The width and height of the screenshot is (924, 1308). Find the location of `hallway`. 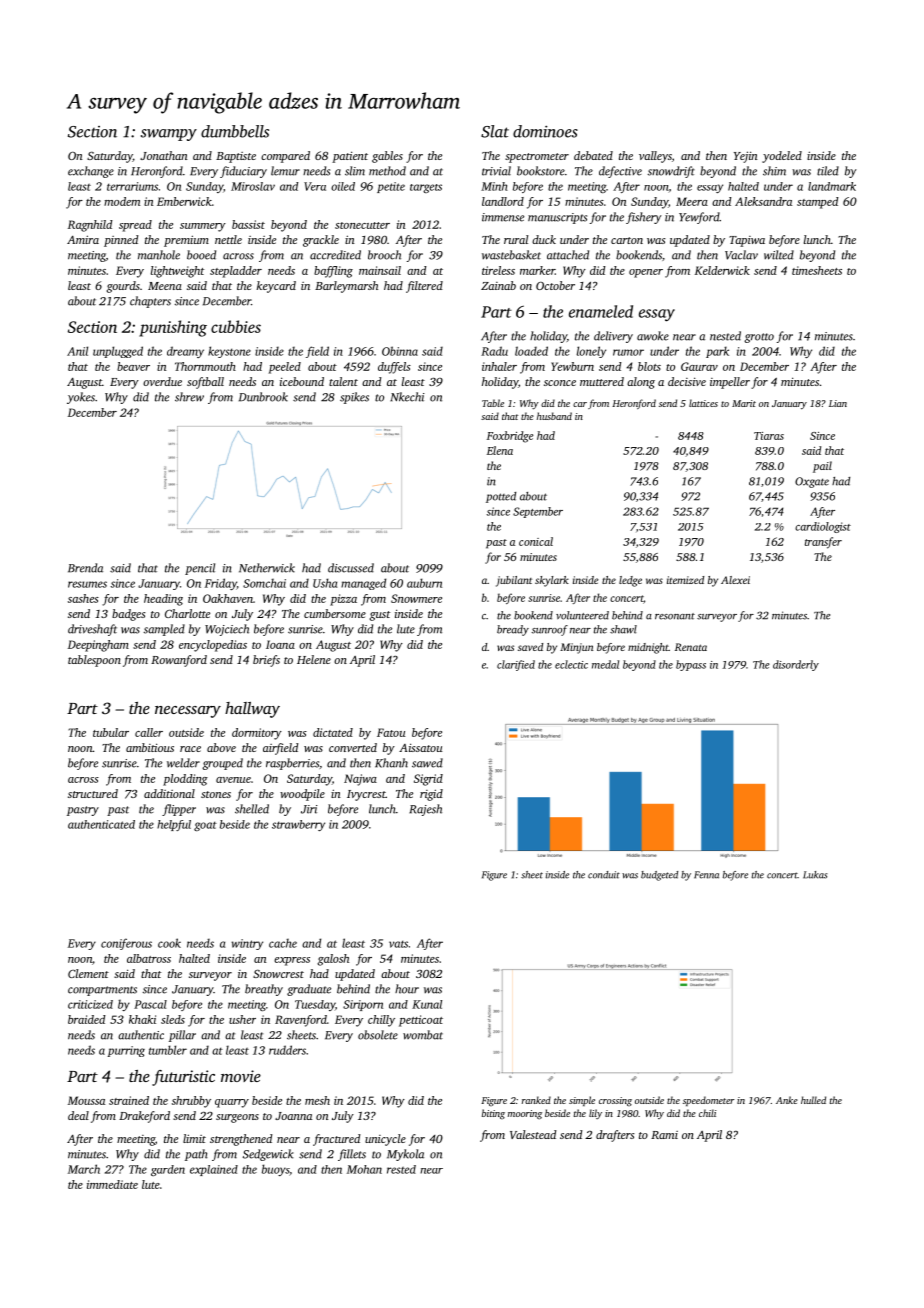

hallway is located at coordinates (252, 710).
